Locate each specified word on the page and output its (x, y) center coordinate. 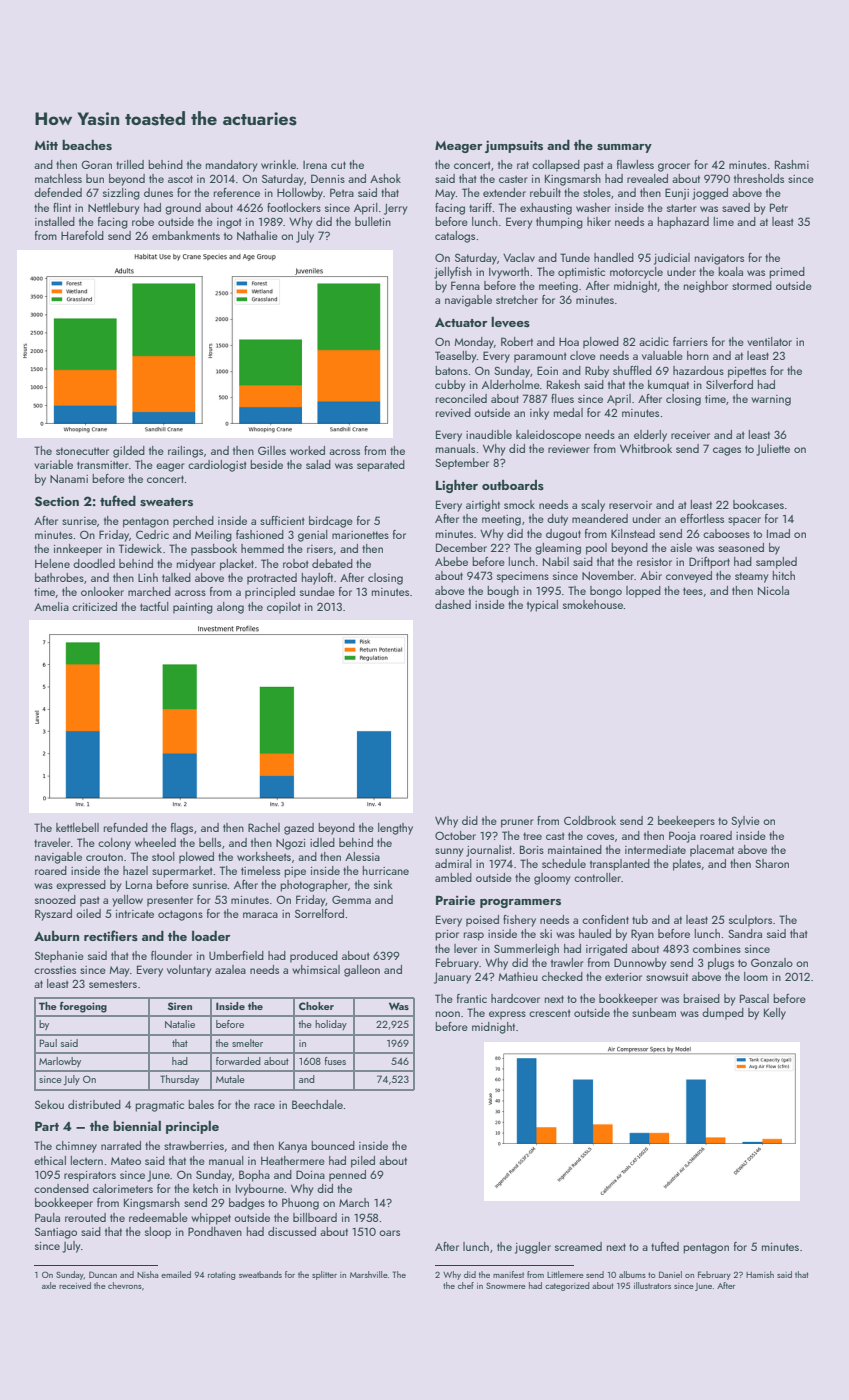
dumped (723, 1014)
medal (568, 412)
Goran (96, 164)
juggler (533, 1248)
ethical (50, 1160)
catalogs (455, 237)
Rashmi (792, 164)
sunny (449, 852)
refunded (126, 827)
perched (193, 522)
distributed (94, 1104)
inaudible (489, 434)
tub (640, 919)
